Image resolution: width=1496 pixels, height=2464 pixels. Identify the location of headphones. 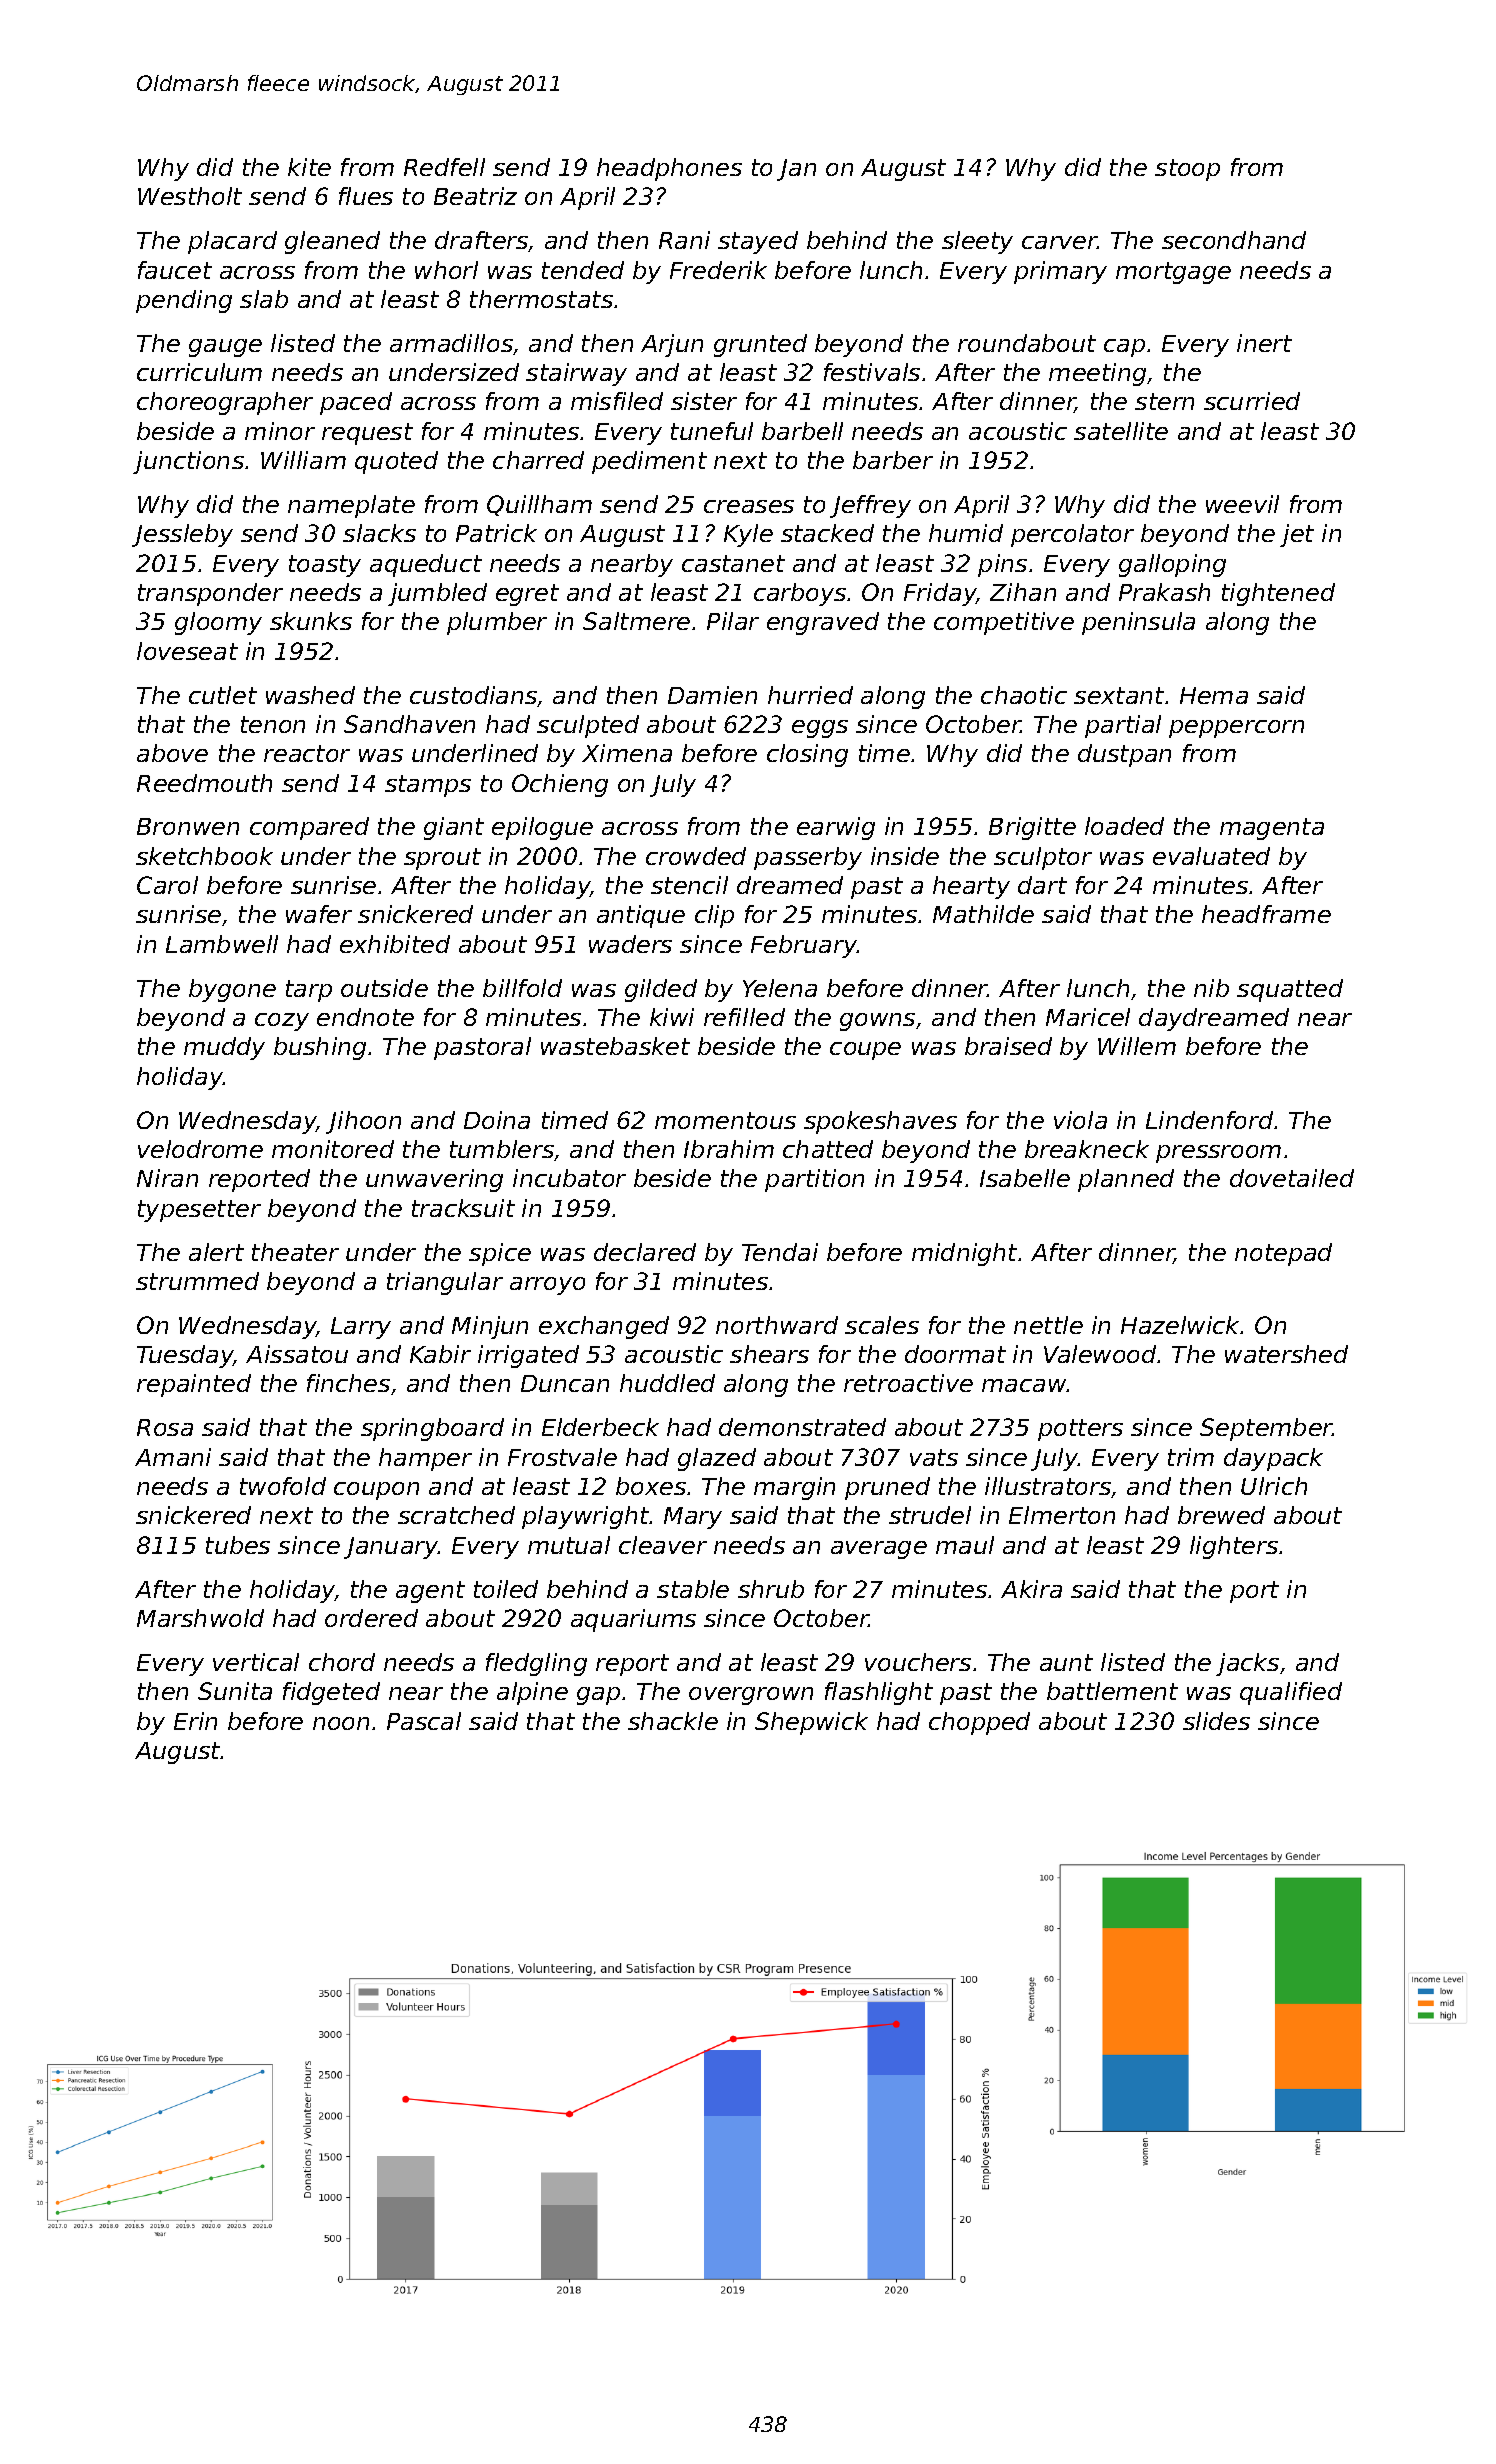
(669, 169).
